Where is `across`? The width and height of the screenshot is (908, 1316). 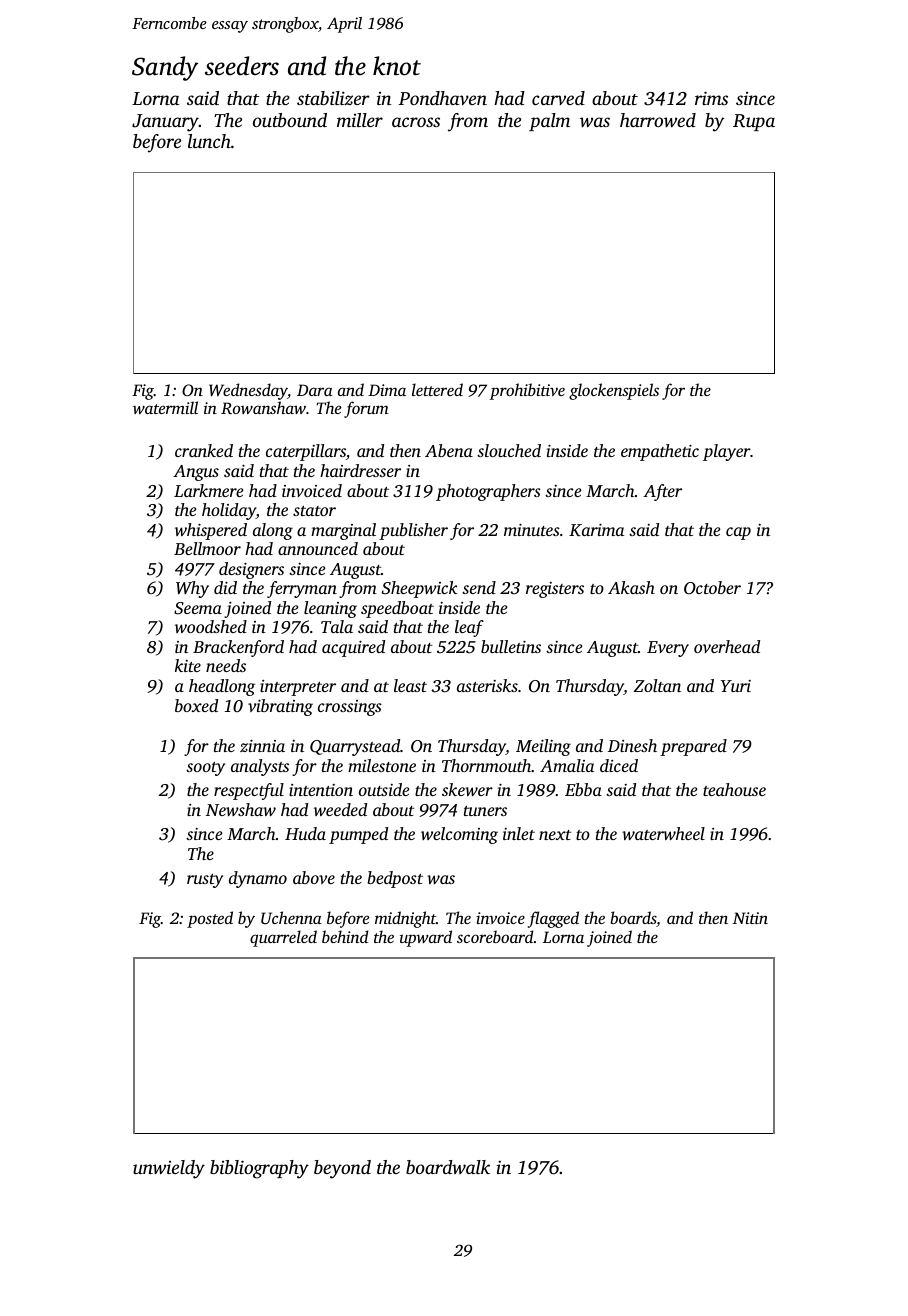 across is located at coordinates (416, 122).
